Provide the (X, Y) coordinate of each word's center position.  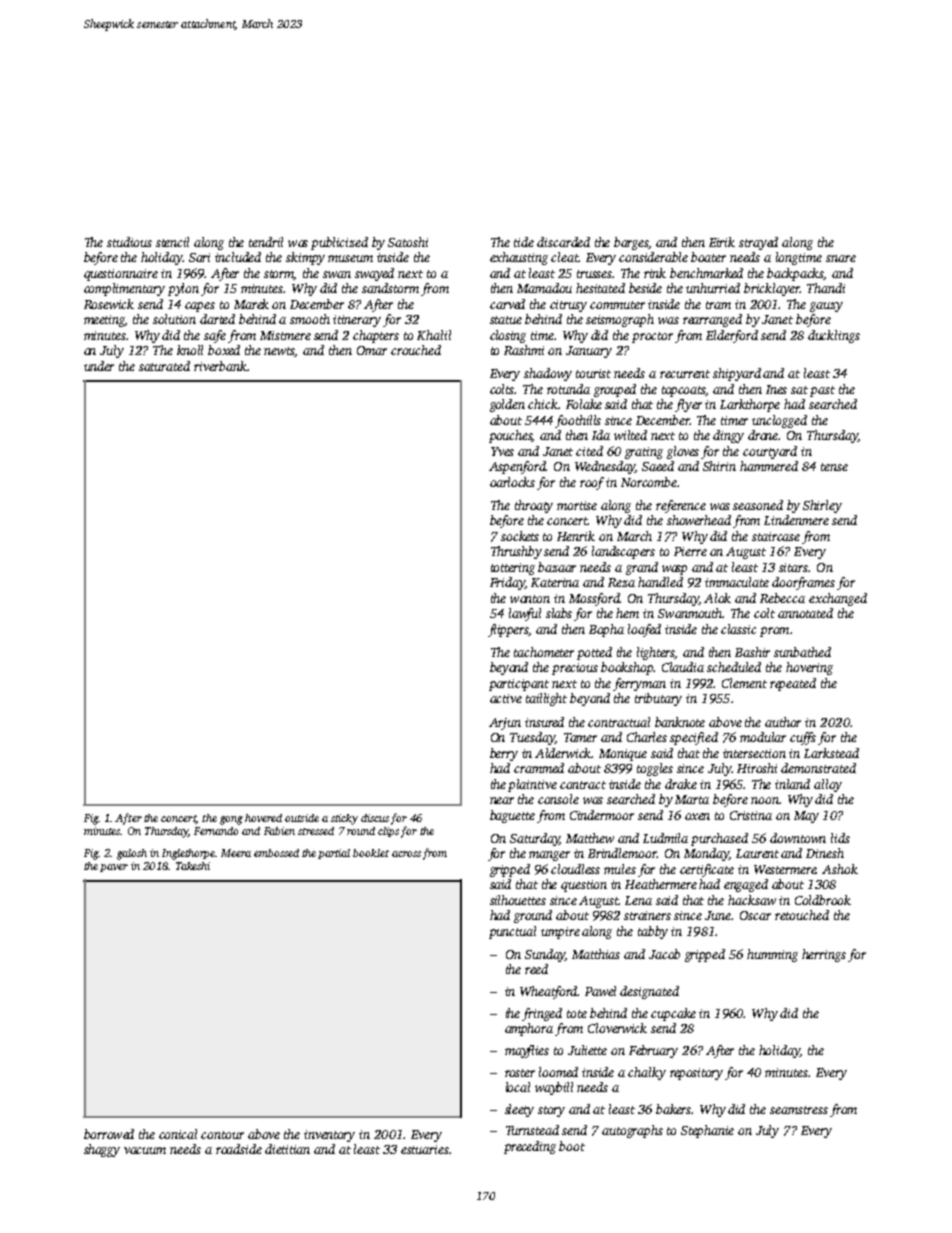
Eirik (722, 242)
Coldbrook (823, 900)
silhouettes (518, 900)
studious (129, 242)
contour (222, 1135)
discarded (563, 242)
